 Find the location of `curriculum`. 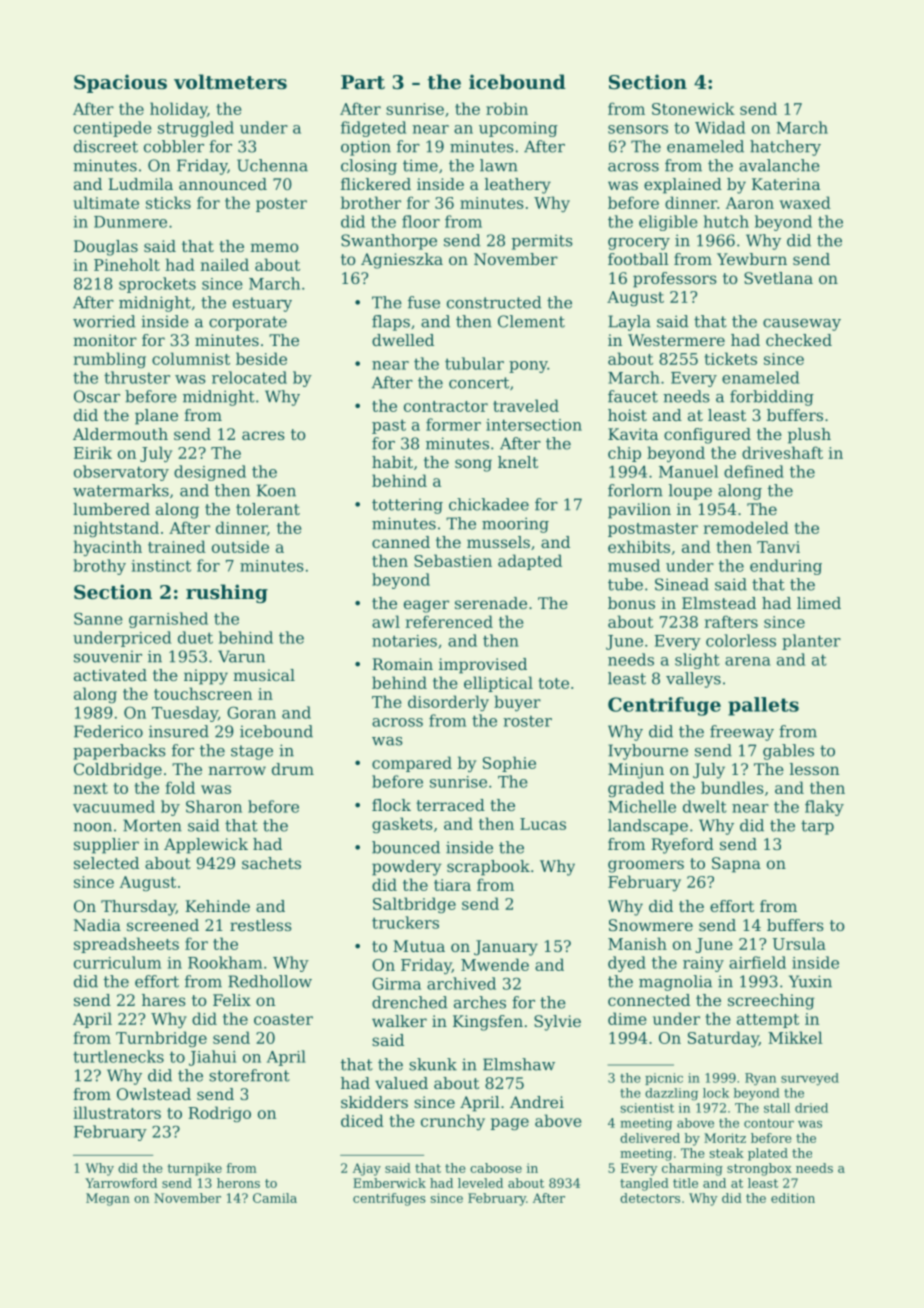

curriculum is located at coordinates (117, 962).
